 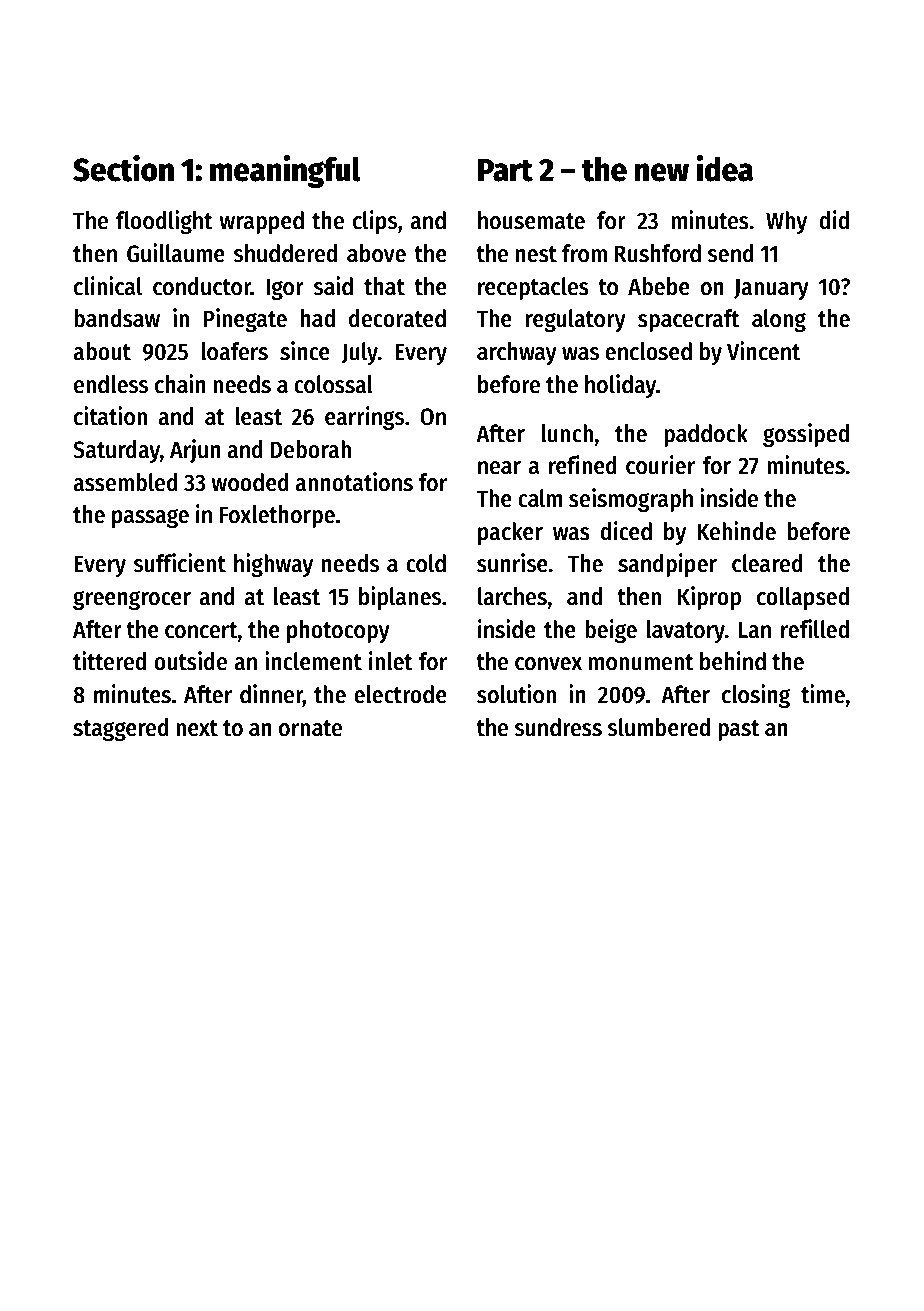 What do you see at coordinates (121, 729) in the page?
I see `staggered` at bounding box center [121, 729].
